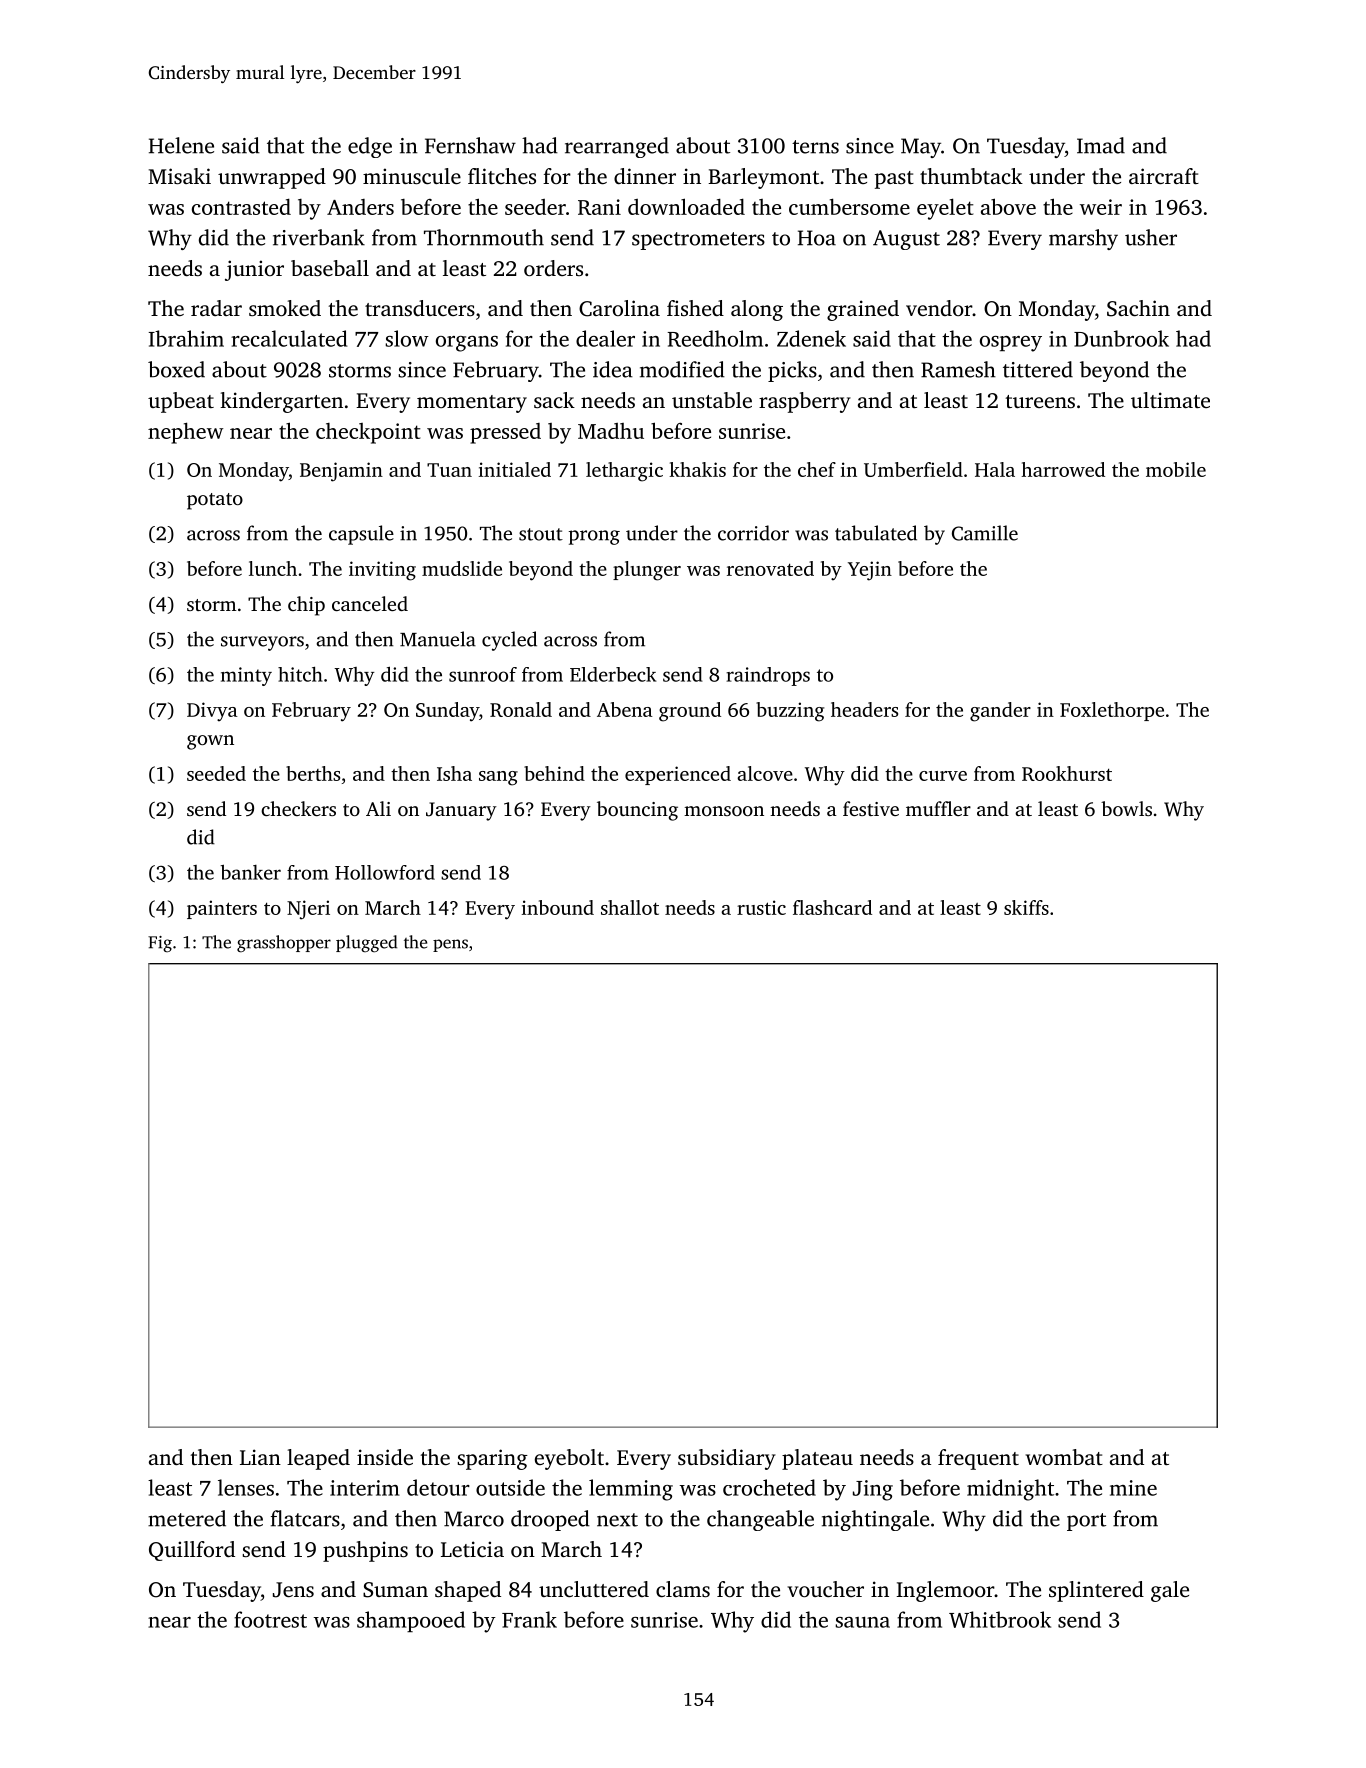 The image size is (1366, 1768). I want to click on footrest, so click(270, 1619).
